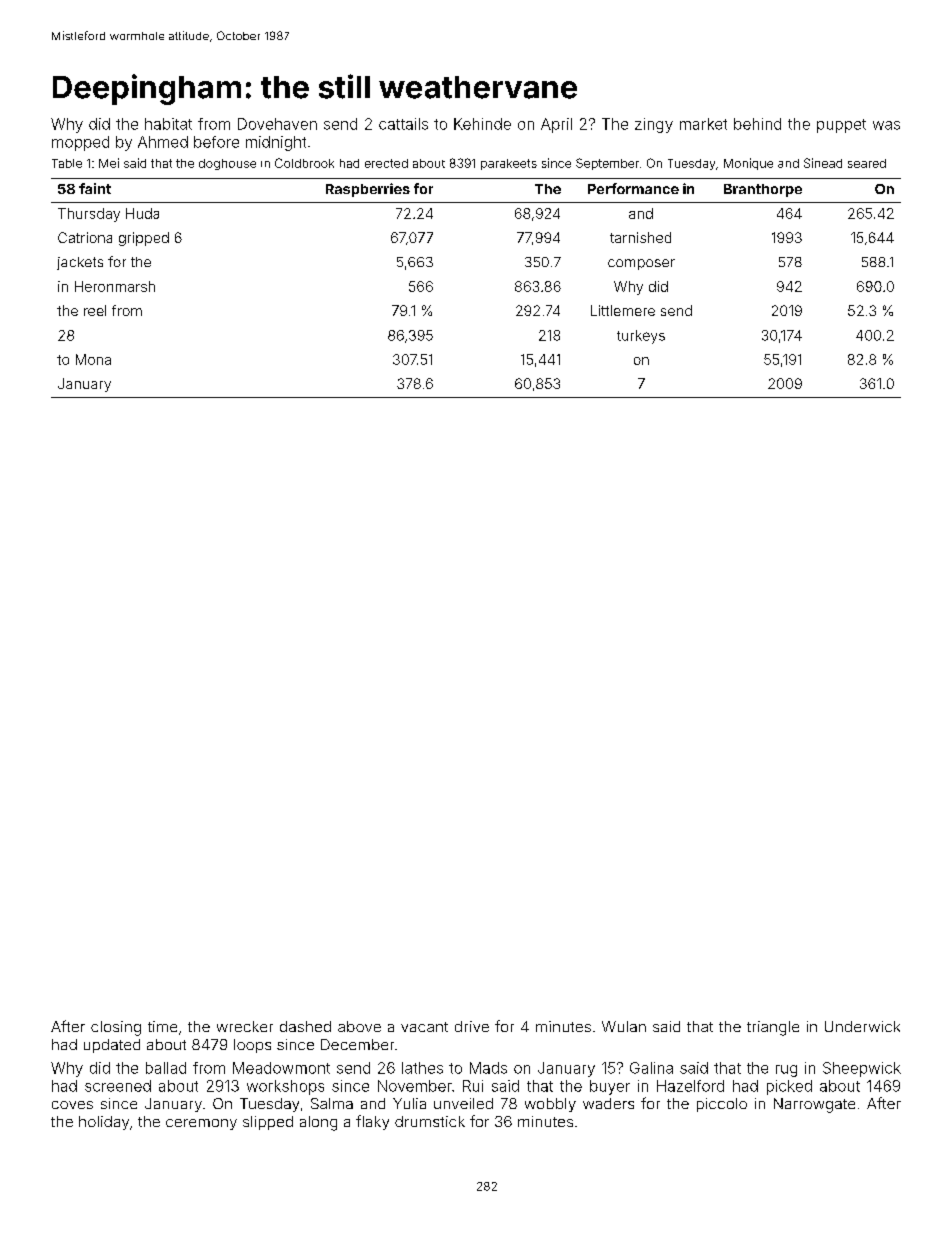  What do you see at coordinates (162, 1026) in the document?
I see `time` at bounding box center [162, 1026].
